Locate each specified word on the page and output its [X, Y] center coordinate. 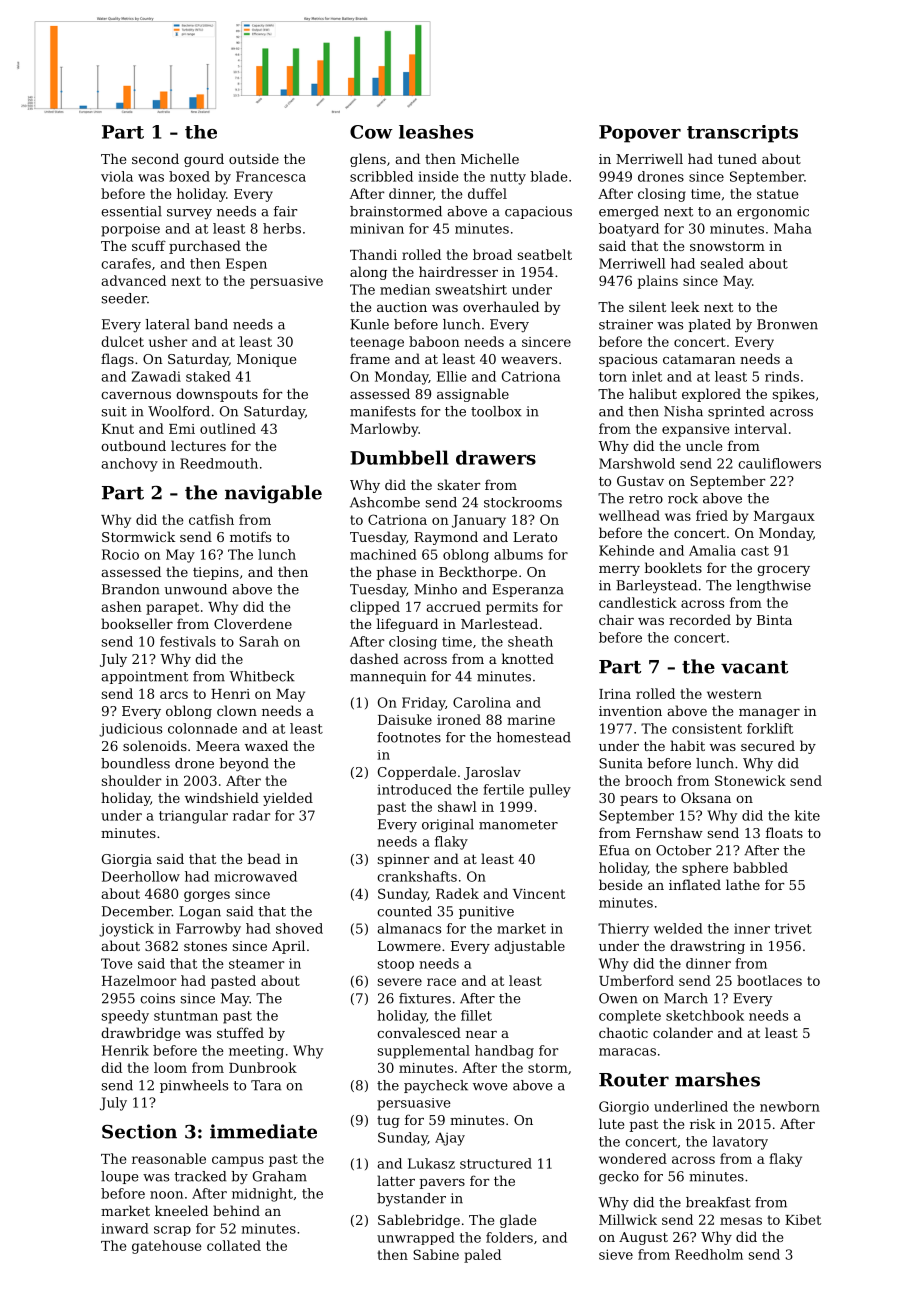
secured [768, 745]
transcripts [742, 134]
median [405, 289]
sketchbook [705, 1015]
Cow [371, 132]
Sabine [436, 1254]
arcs [174, 695]
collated [234, 1245]
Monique [266, 360]
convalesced [419, 1032]
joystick [126, 930]
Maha [793, 228]
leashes [436, 132]
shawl [457, 806]
